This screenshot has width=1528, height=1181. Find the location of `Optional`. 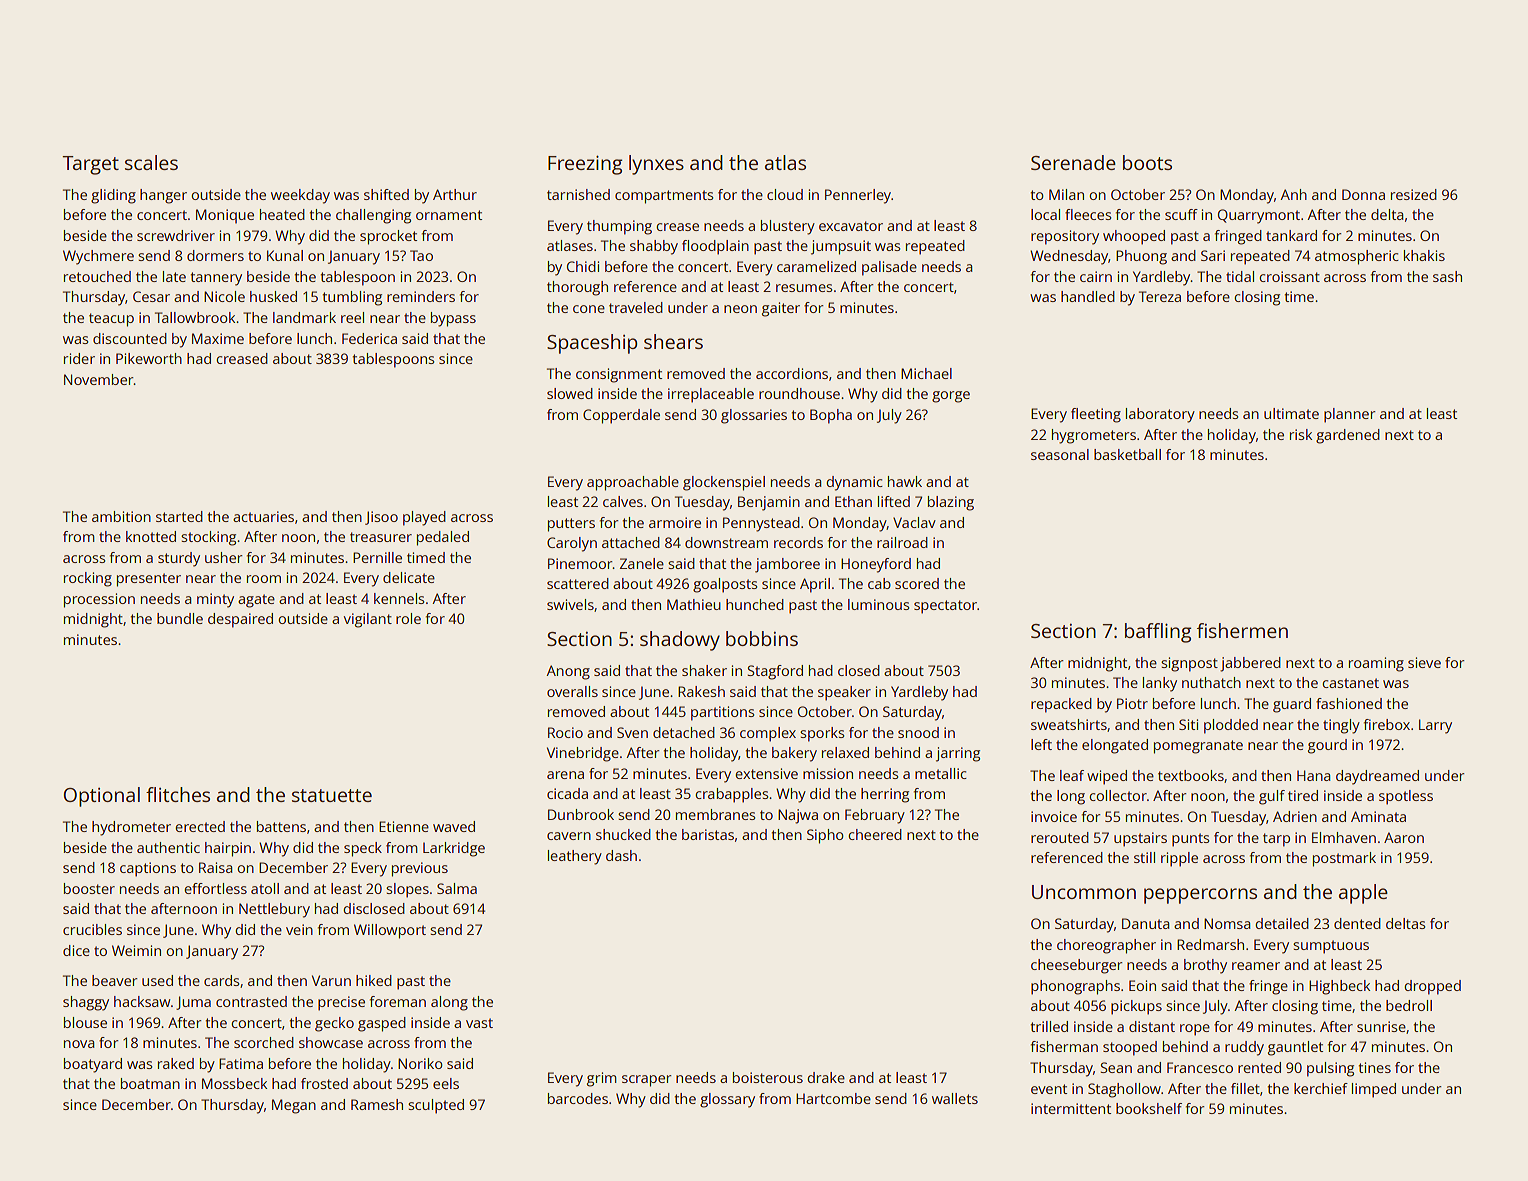

Optional is located at coordinates (101, 797).
